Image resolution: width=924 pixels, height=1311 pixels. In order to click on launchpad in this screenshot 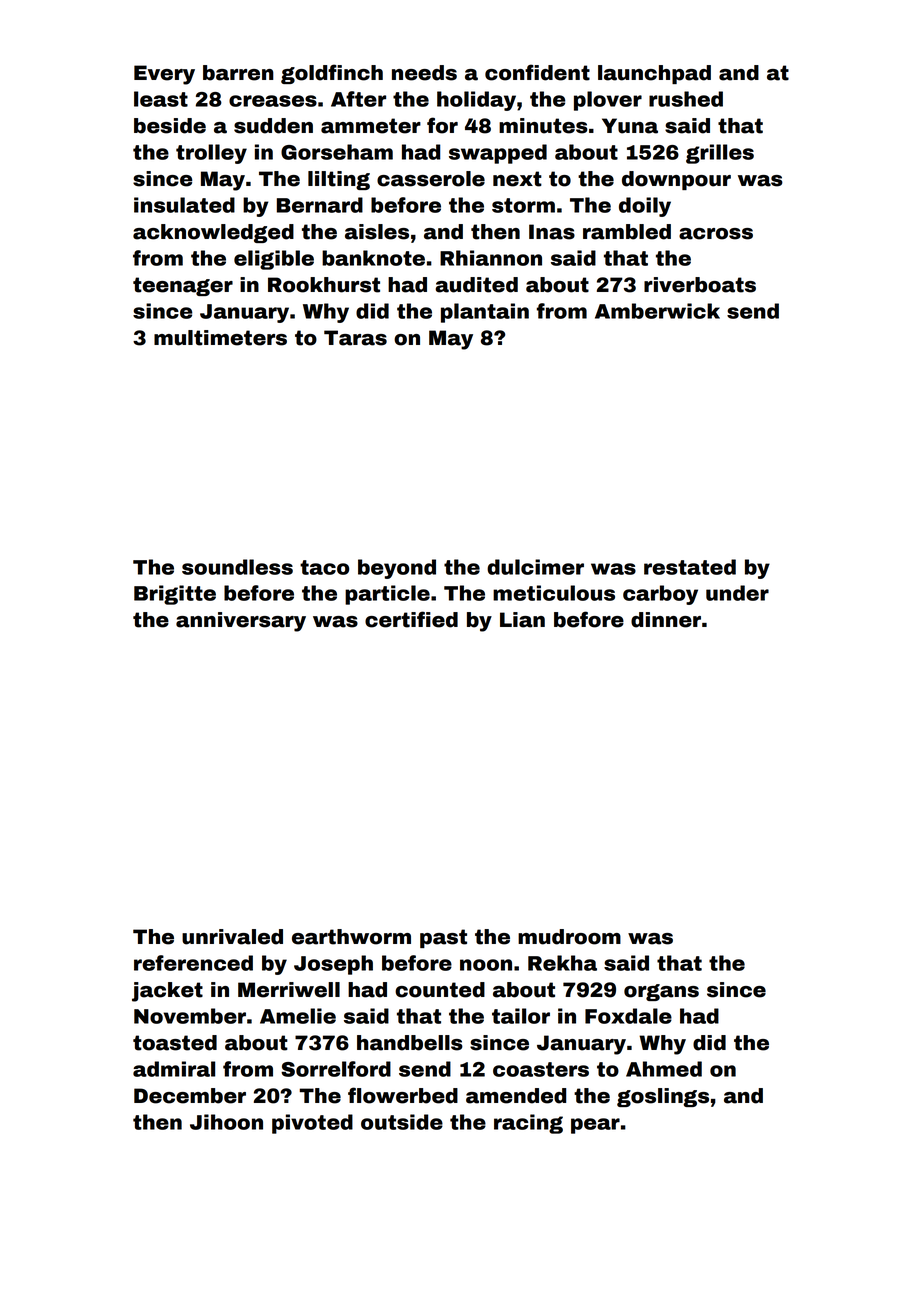, I will do `click(654, 74)`.
